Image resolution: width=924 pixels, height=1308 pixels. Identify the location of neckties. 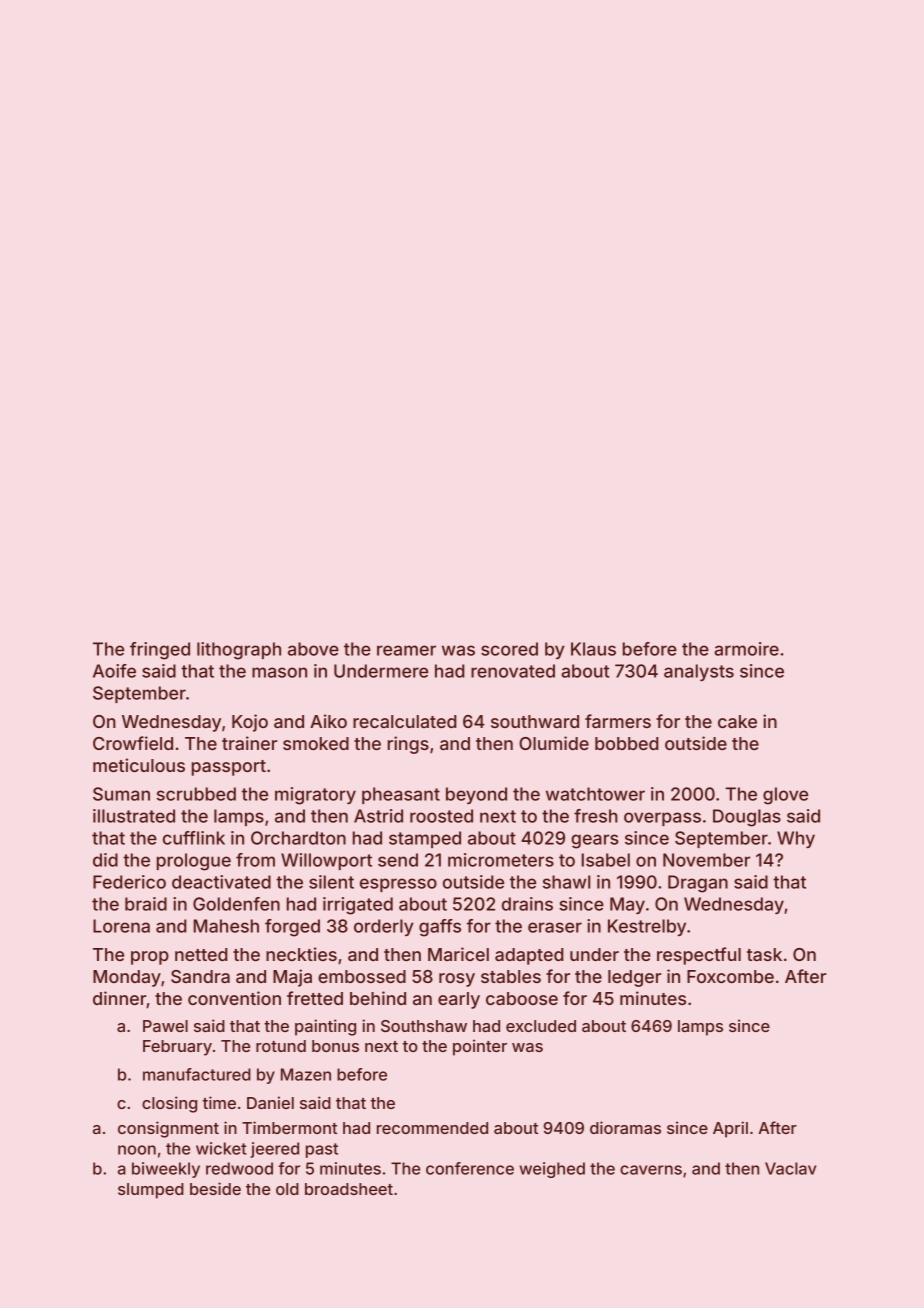
(301, 954).
